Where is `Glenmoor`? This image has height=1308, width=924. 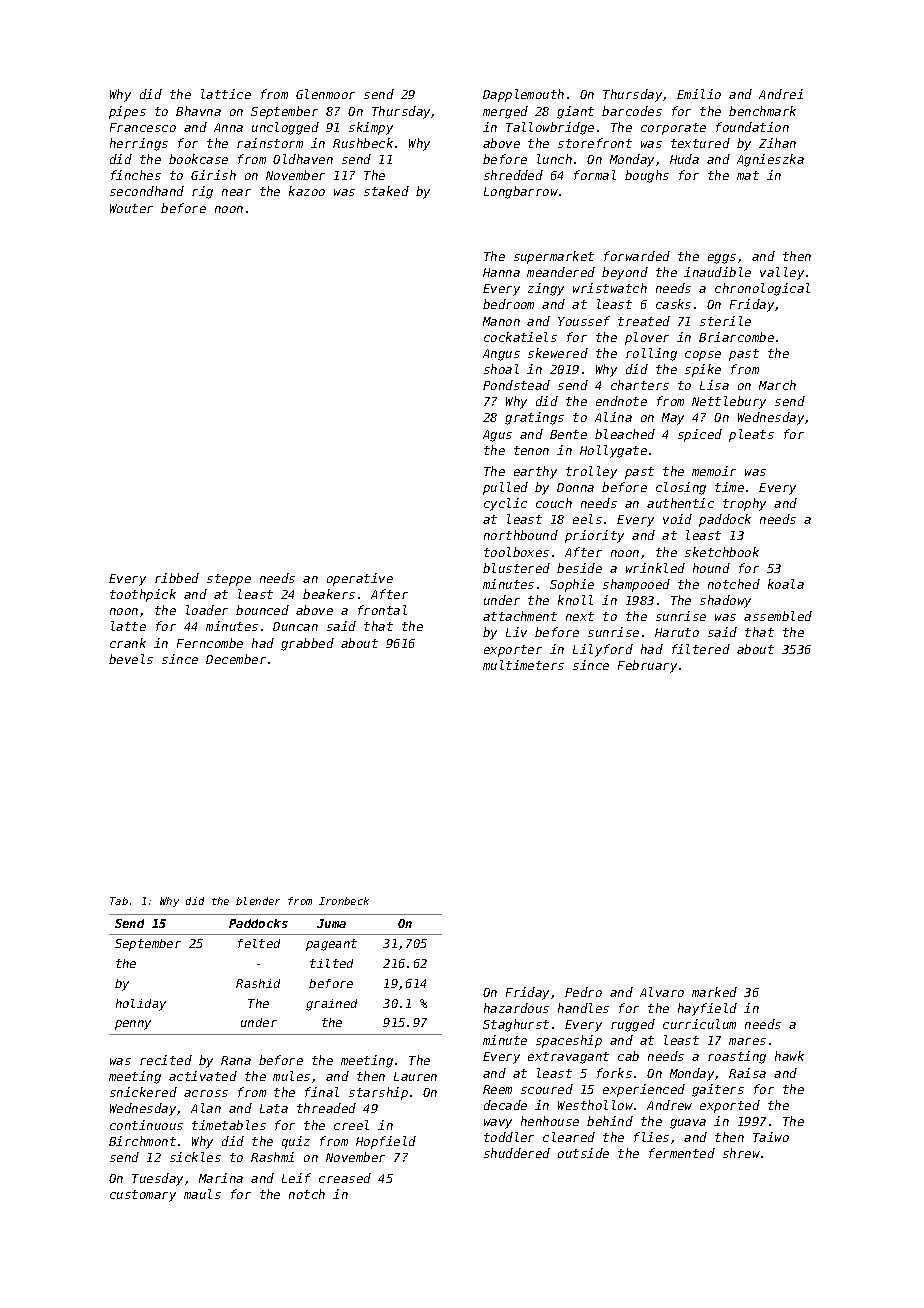
Glenmoor is located at coordinates (325, 94).
